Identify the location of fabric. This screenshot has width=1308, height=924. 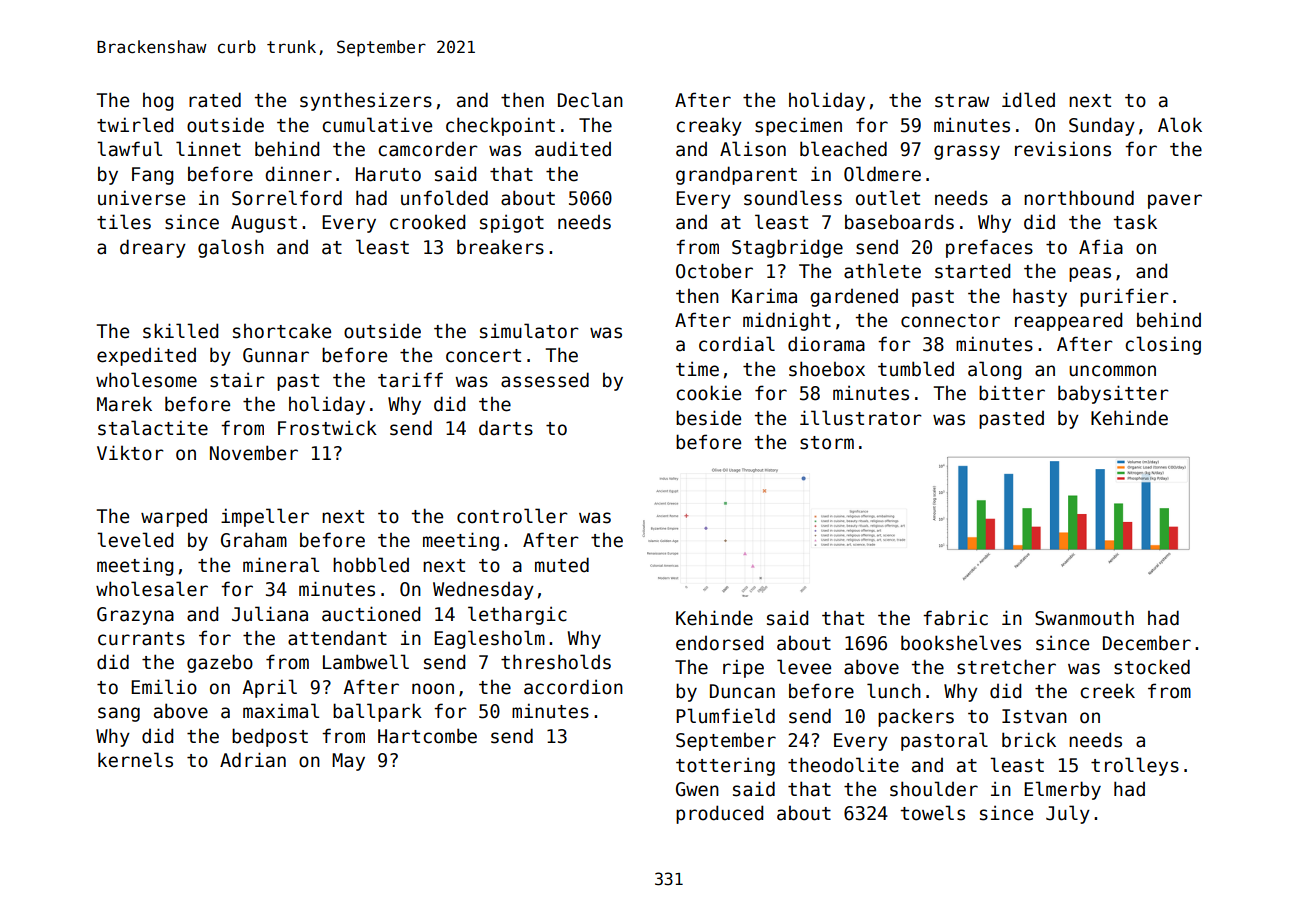
(955, 618).
